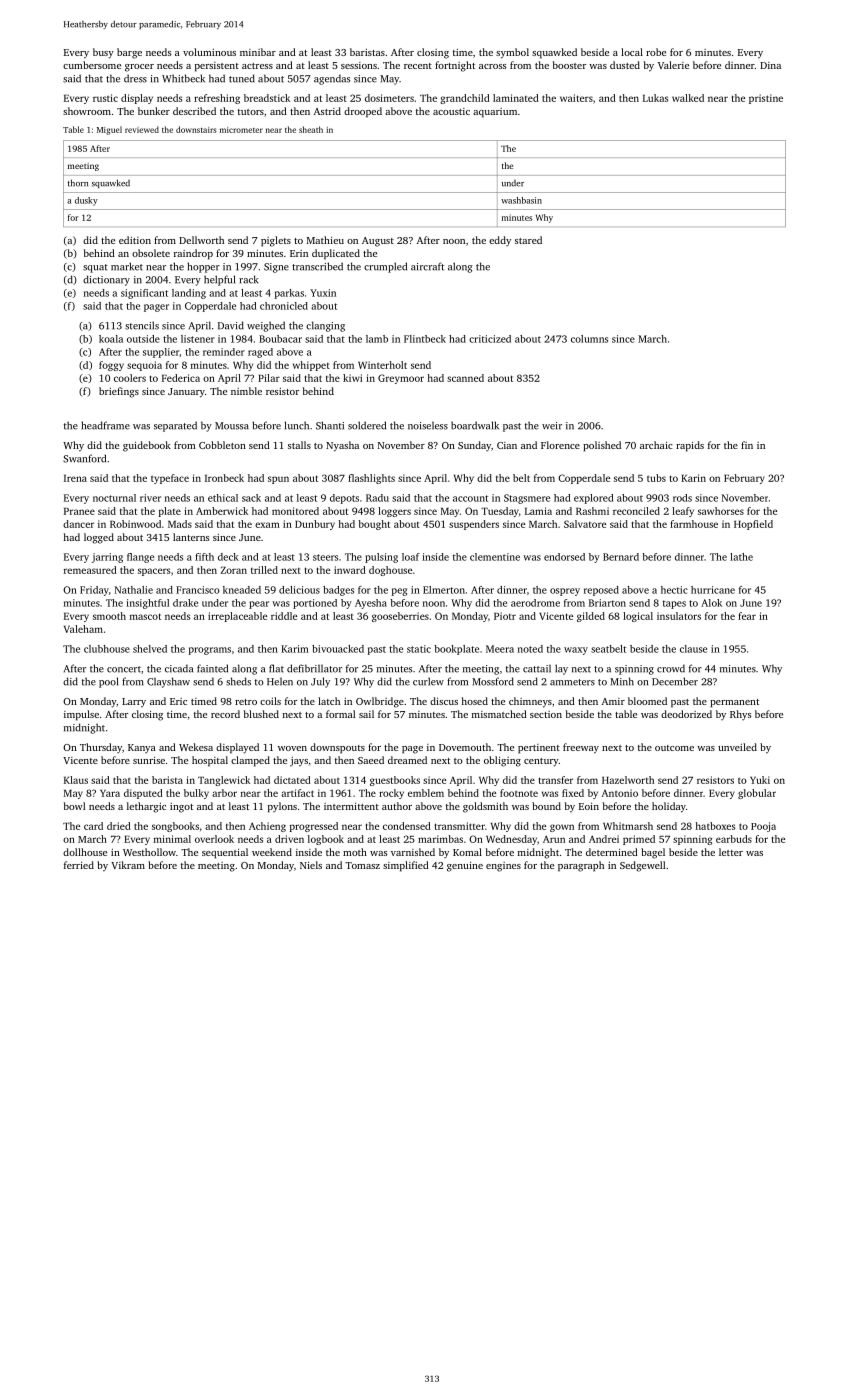 The height and width of the screenshot is (1400, 849). What do you see at coordinates (490, 339) in the screenshot?
I see `criticized` at bounding box center [490, 339].
